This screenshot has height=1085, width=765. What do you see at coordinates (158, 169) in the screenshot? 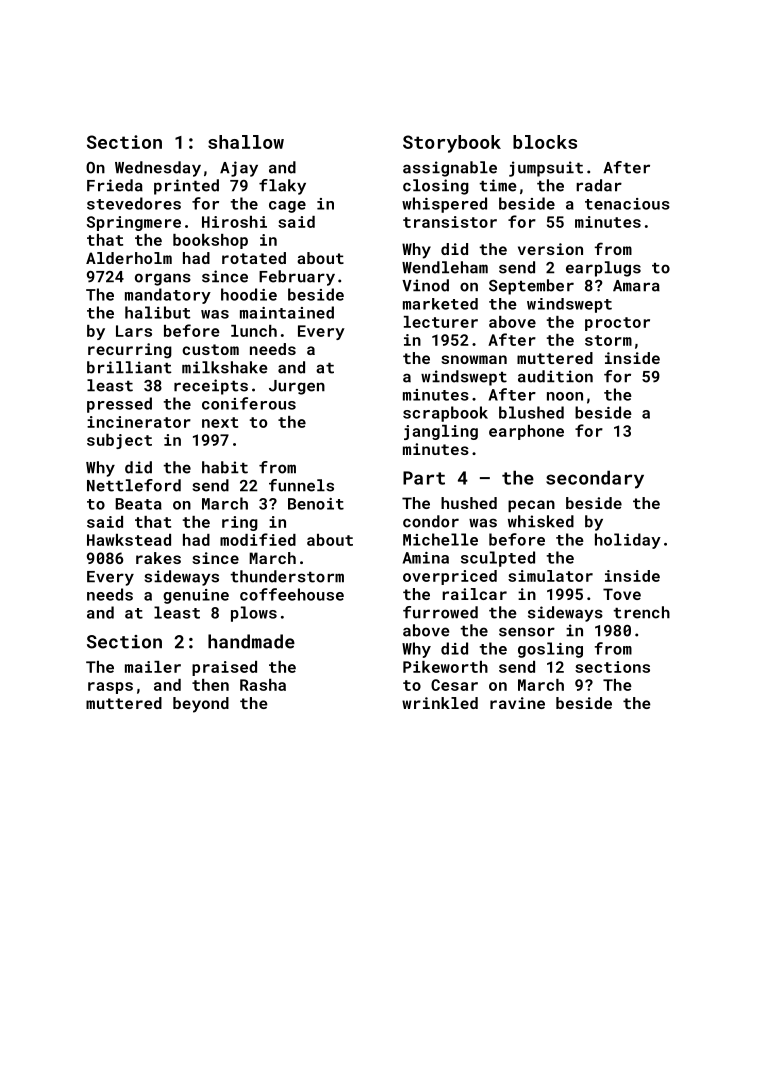
I see `Wednesday` at bounding box center [158, 169].
